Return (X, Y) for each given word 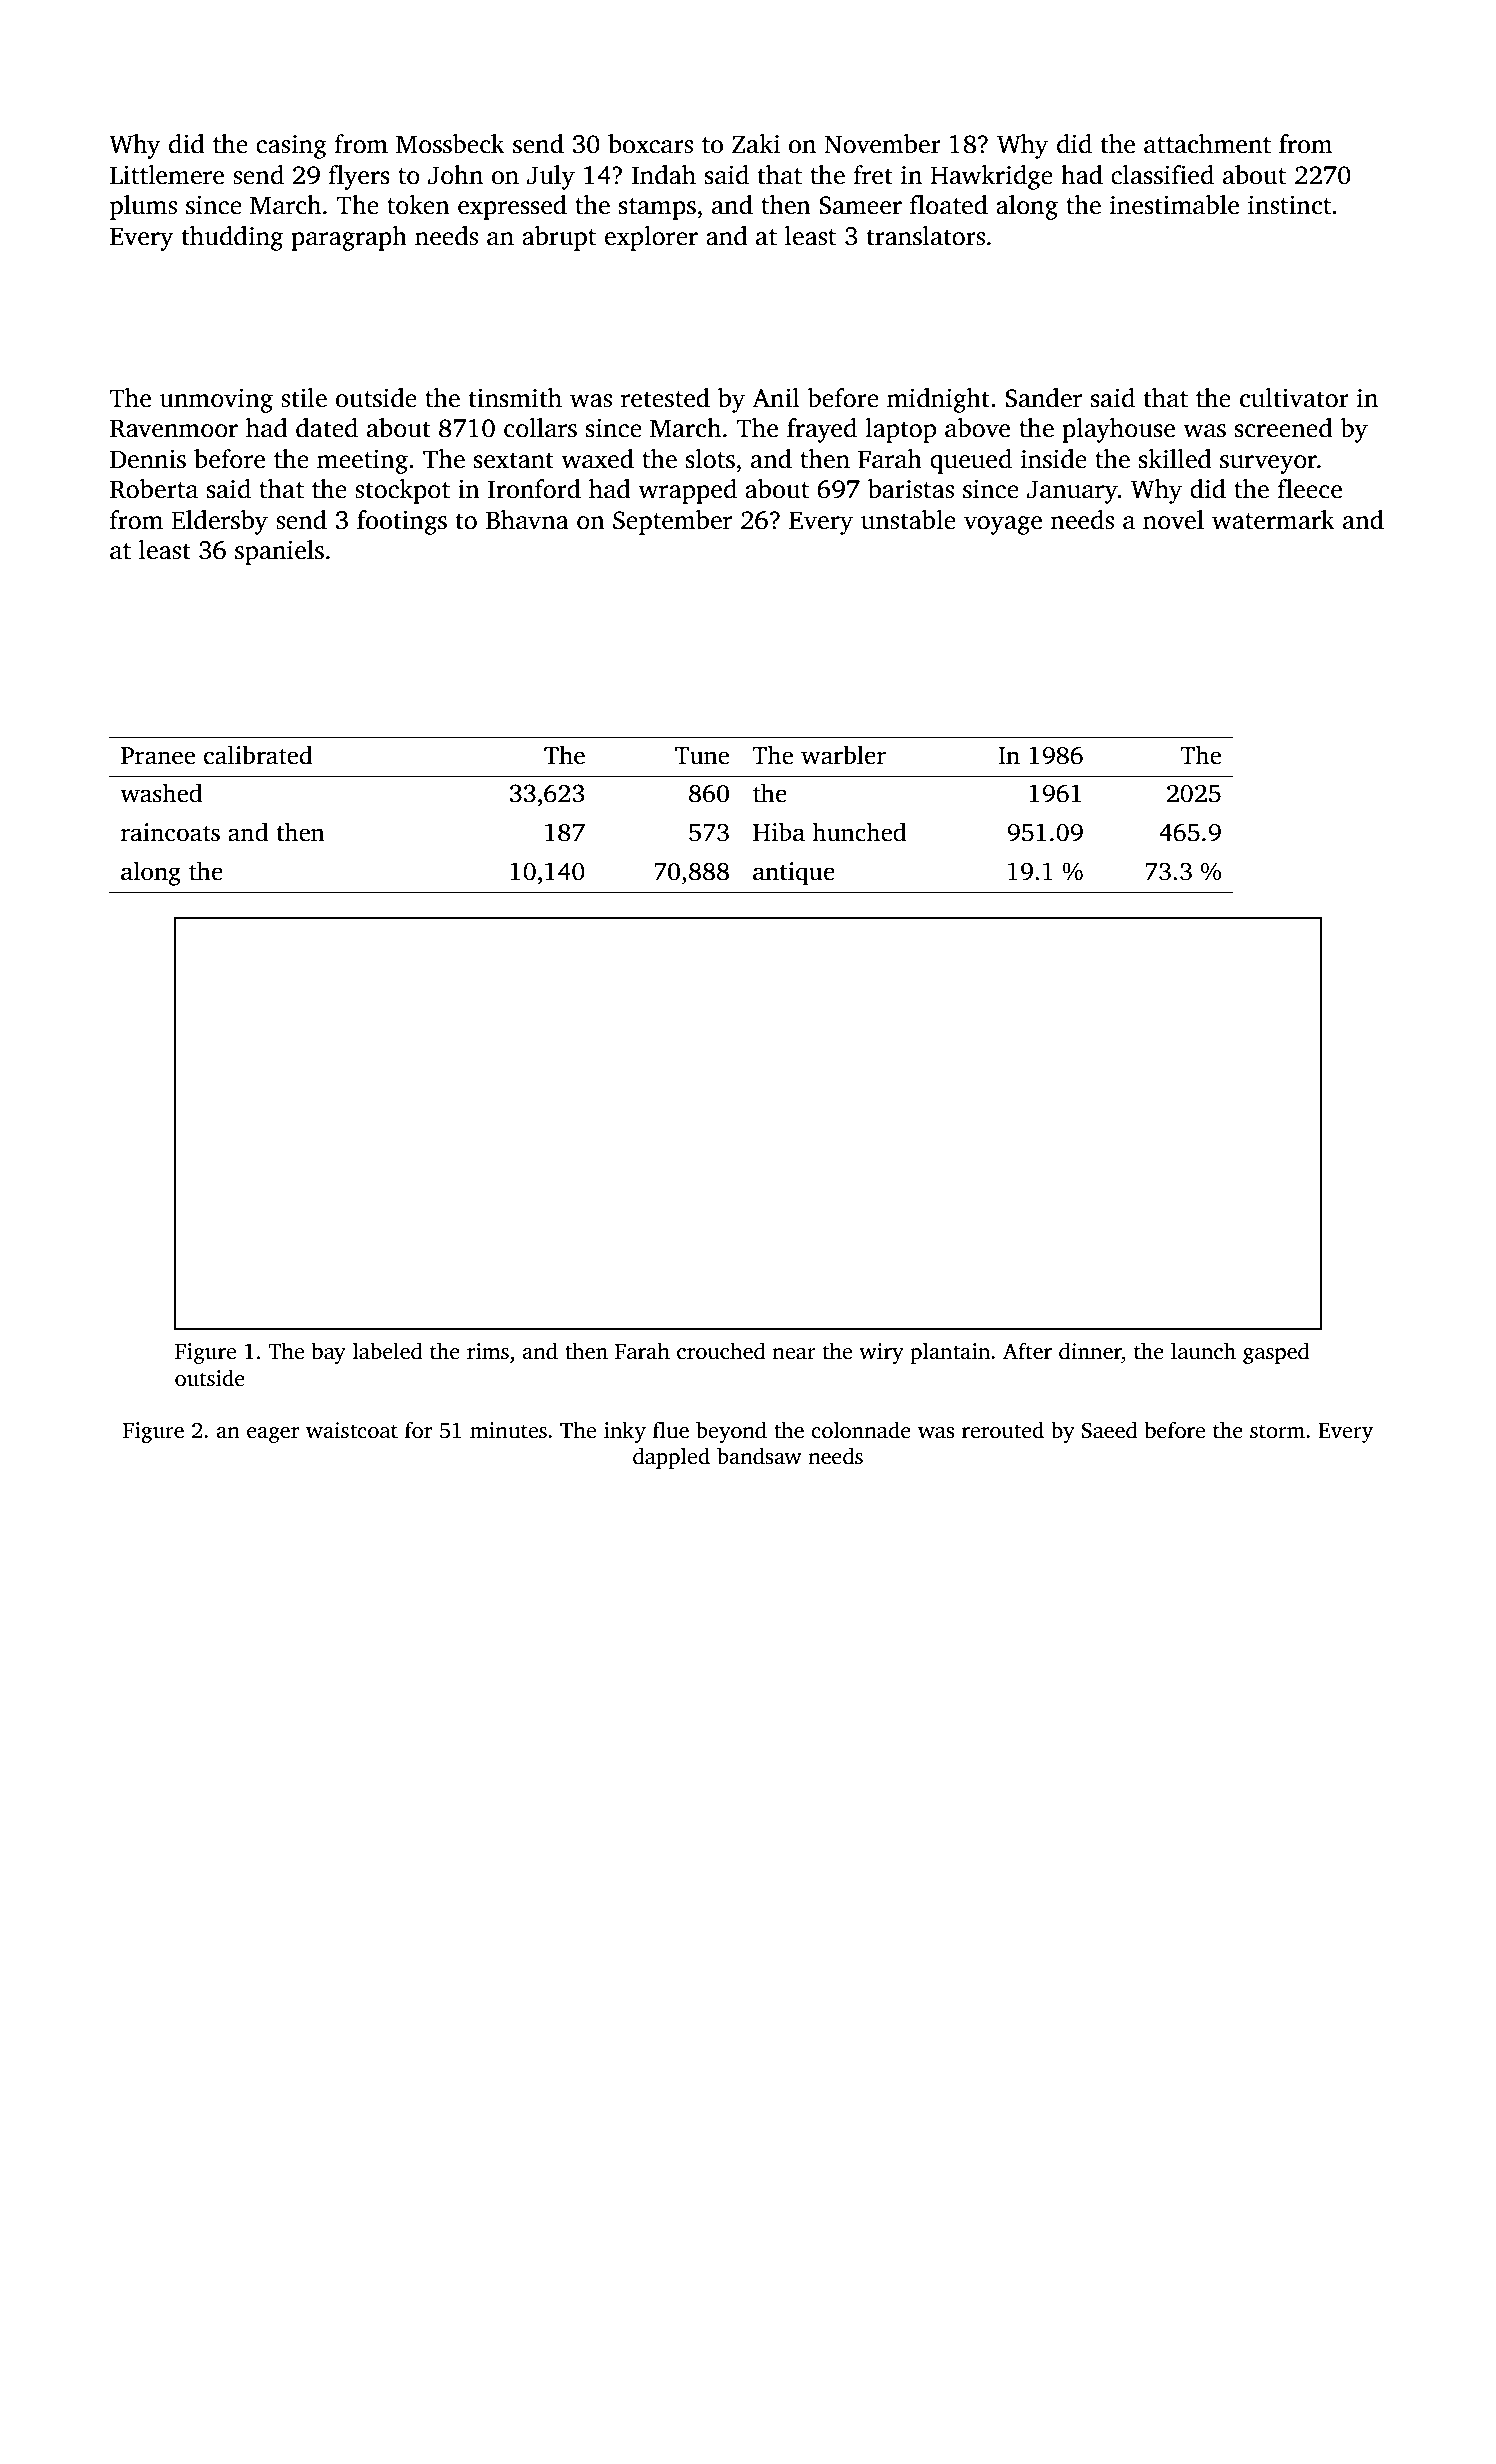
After (1027, 1351)
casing (291, 146)
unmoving (216, 400)
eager (273, 1435)
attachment (1207, 144)
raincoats (170, 832)
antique (794, 874)
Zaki (756, 144)
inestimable (1174, 205)
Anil (776, 397)
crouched (721, 1351)
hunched (859, 832)
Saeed (1110, 1430)
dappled (671, 1458)
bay (328, 1353)
